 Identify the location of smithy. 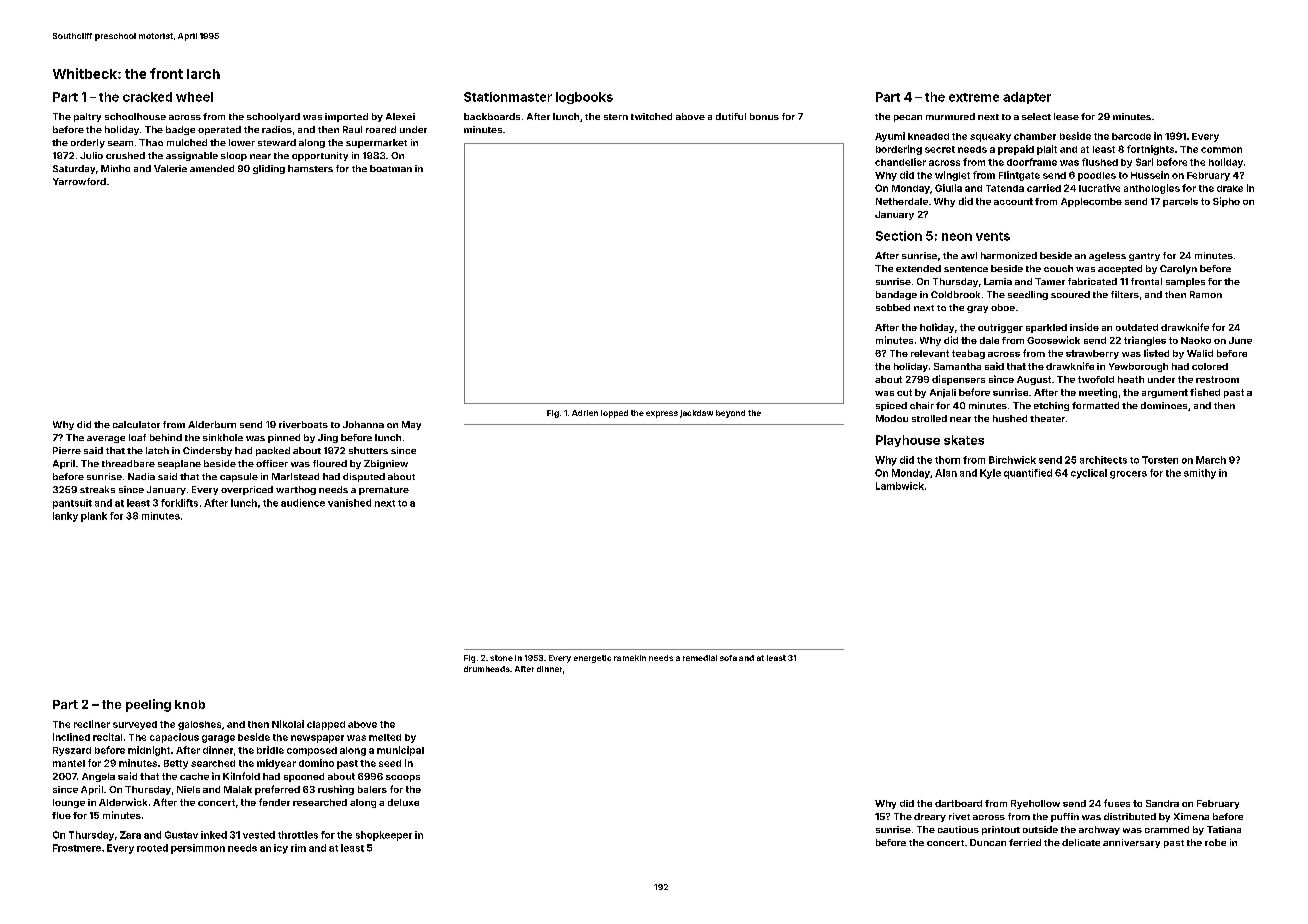
(1200, 474).
